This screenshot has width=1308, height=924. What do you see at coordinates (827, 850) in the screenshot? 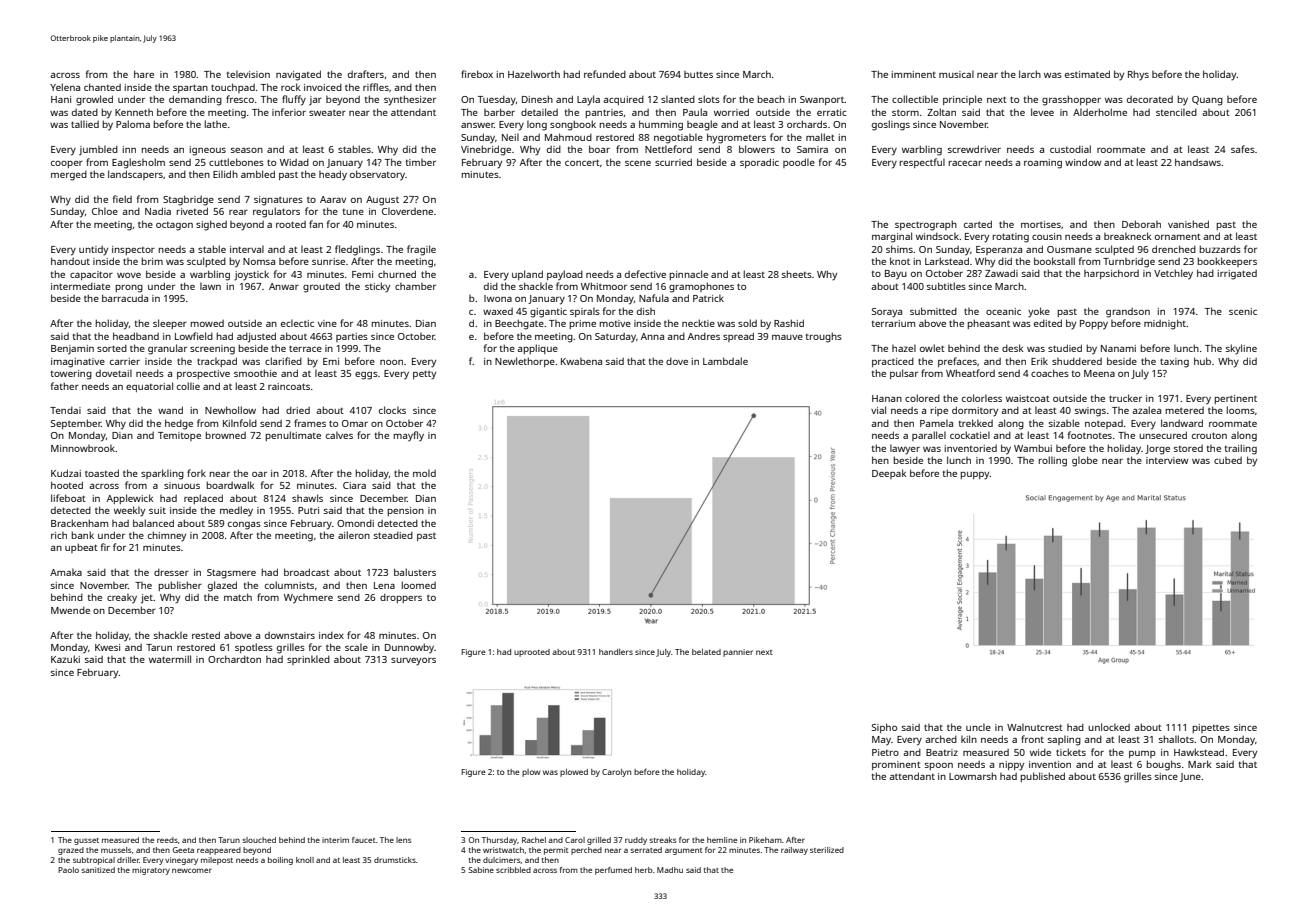
I see `sterilized` at bounding box center [827, 850].
